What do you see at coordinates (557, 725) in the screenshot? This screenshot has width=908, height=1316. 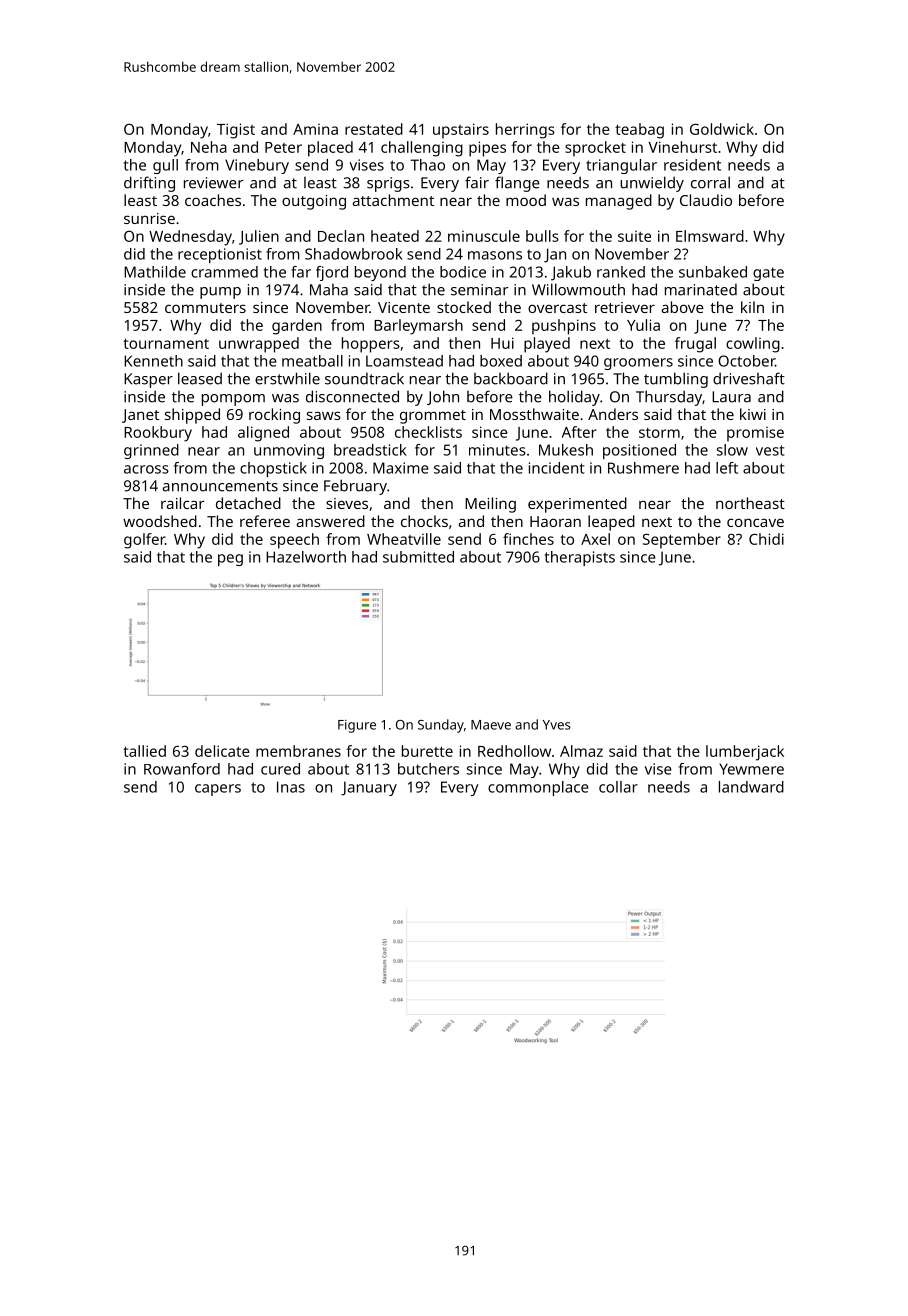 I see `Yves` at bounding box center [557, 725].
